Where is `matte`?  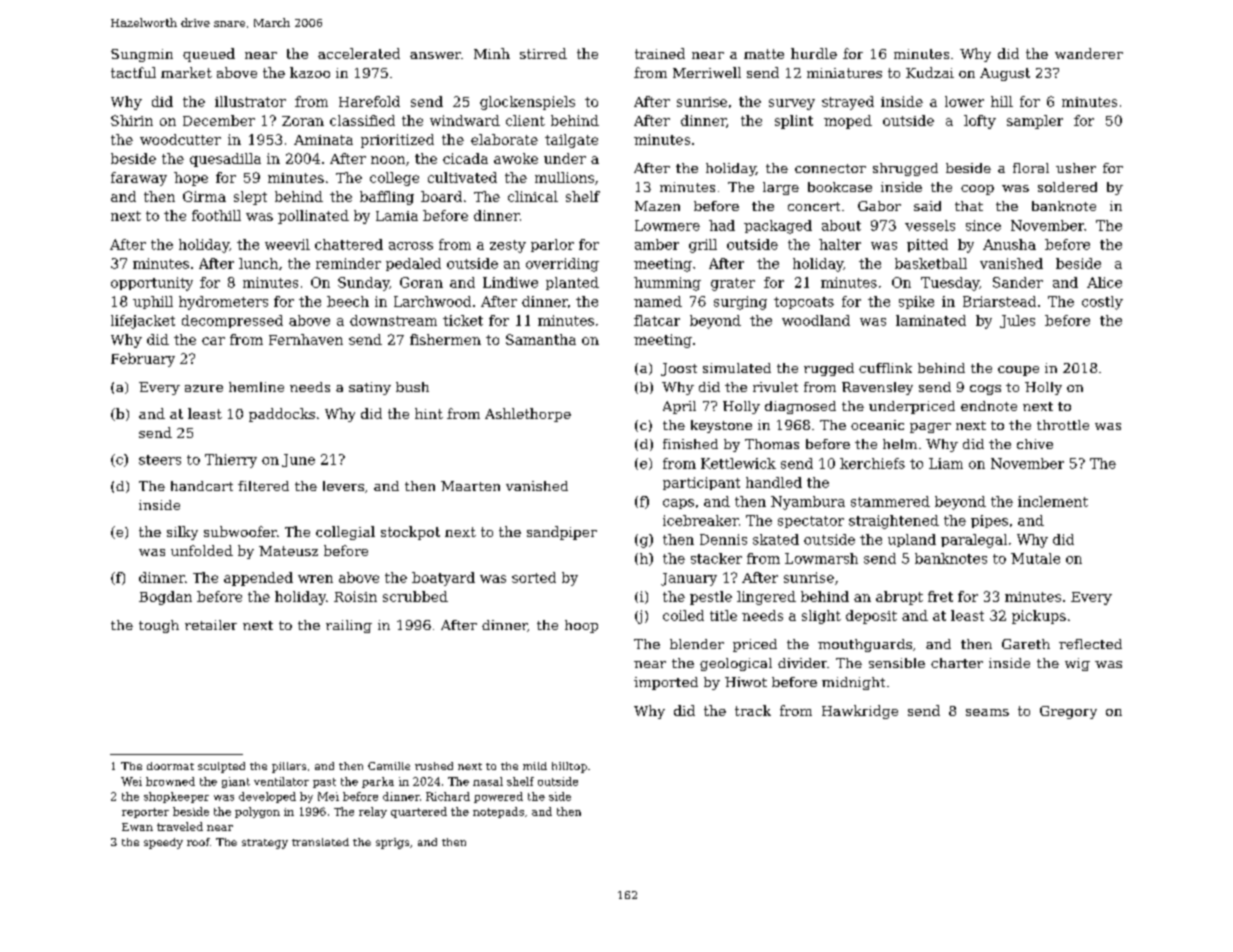
matte is located at coordinates (764, 54).
